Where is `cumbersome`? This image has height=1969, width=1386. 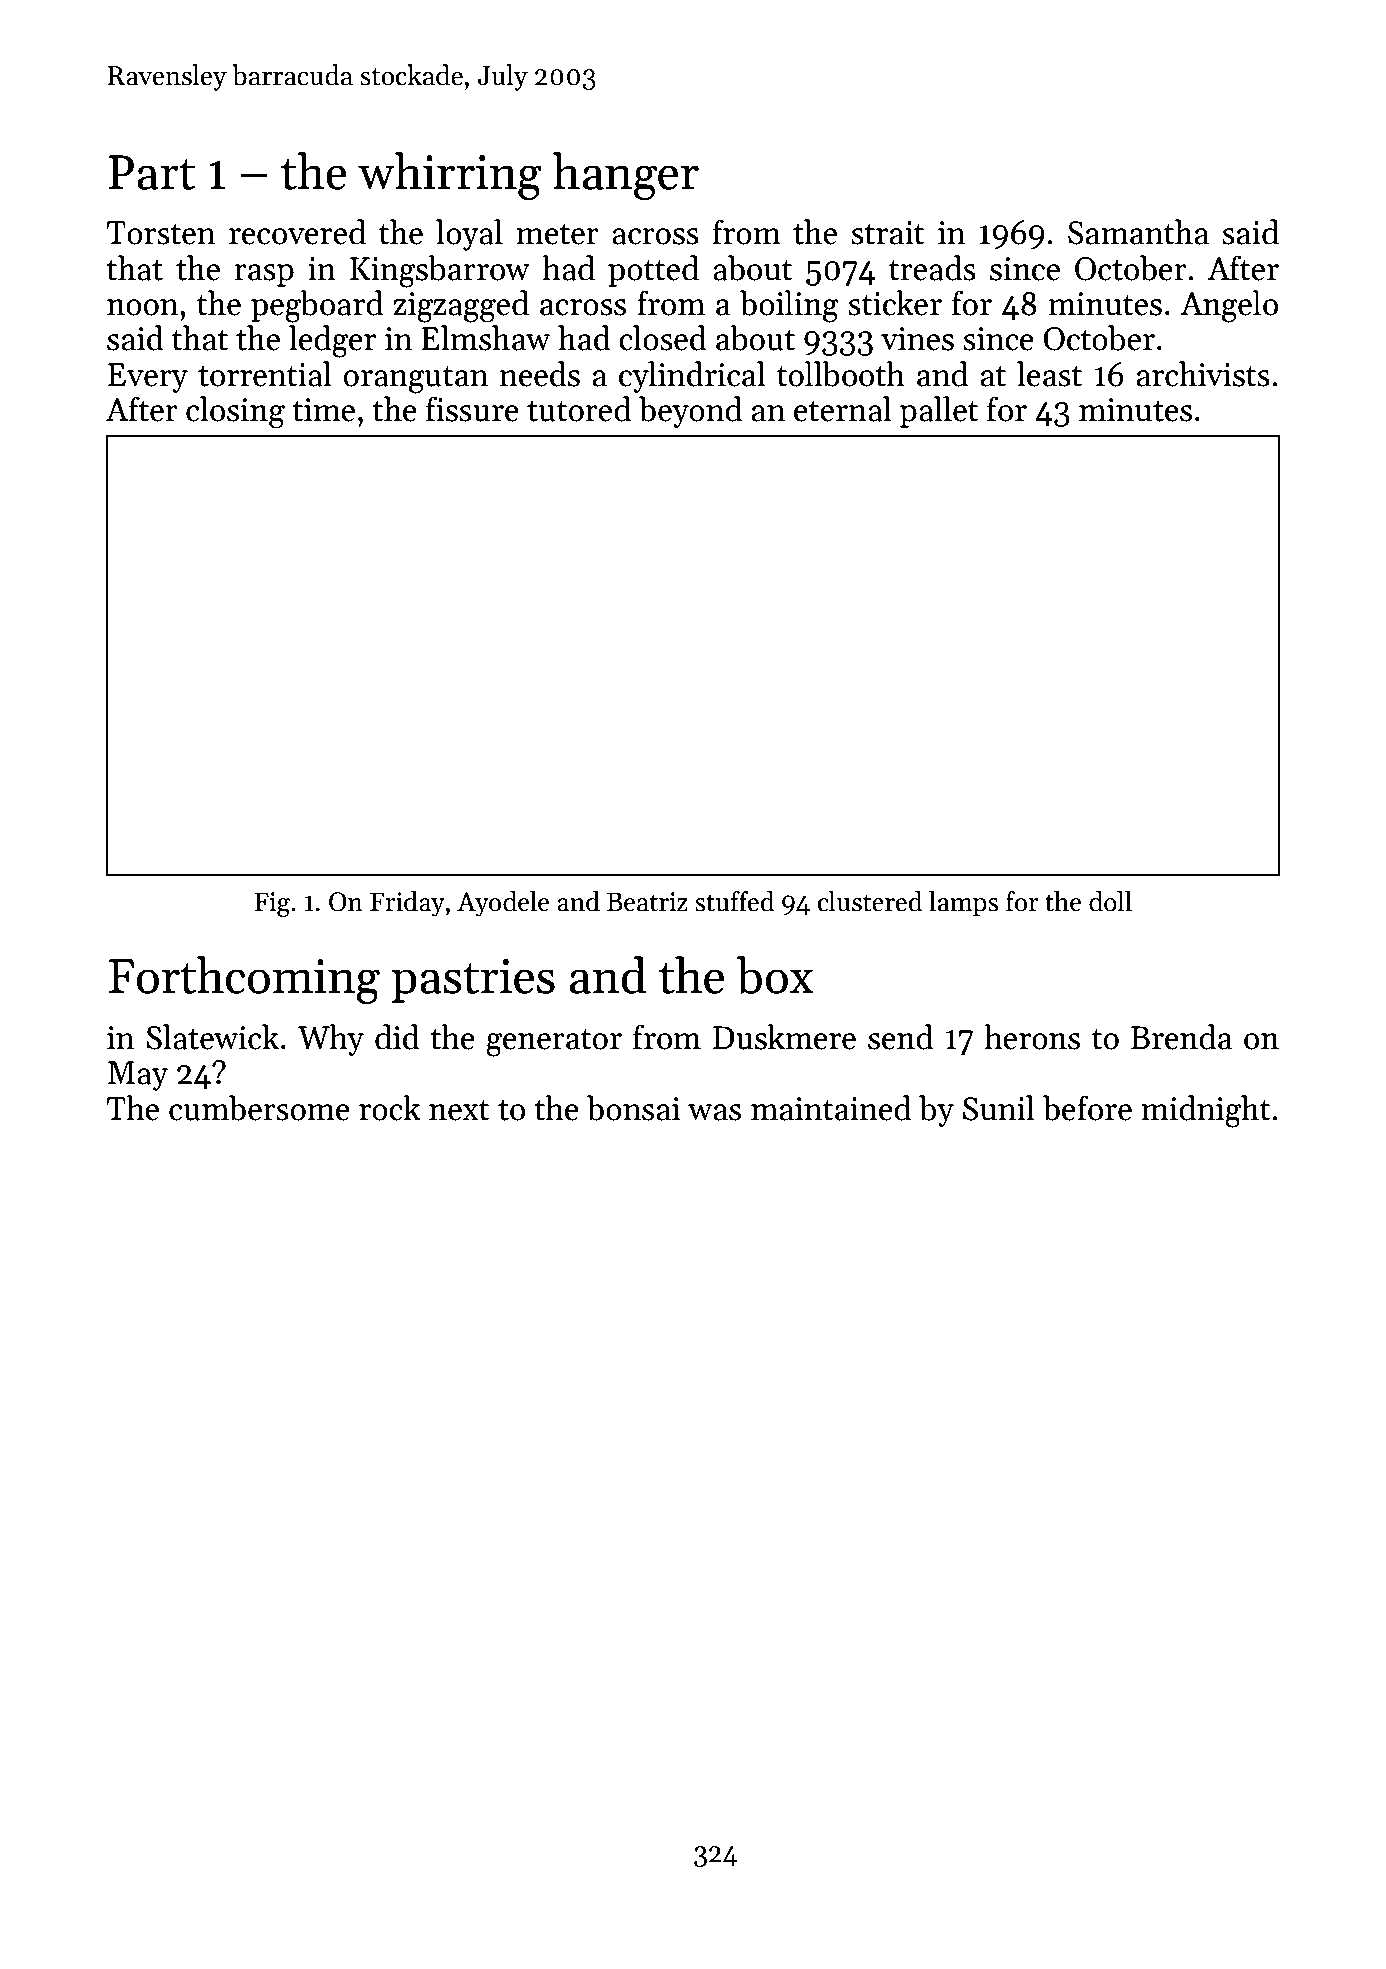
cumbersome is located at coordinates (259, 1108).
